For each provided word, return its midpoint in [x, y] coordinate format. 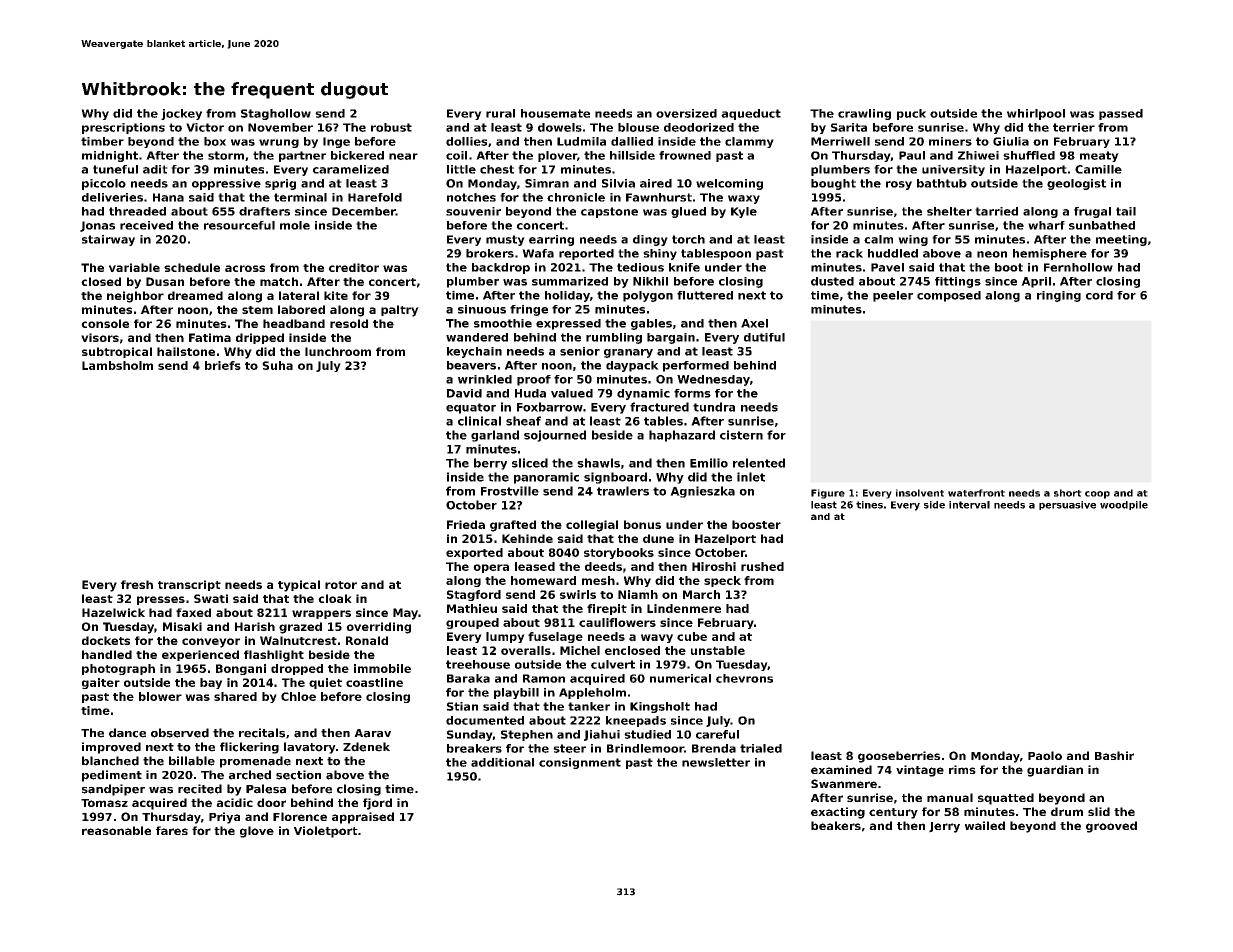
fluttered [705, 295]
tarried [996, 211]
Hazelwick [113, 612]
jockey [181, 114]
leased [535, 566]
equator [471, 408]
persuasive [1067, 505]
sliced [530, 463]
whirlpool [1036, 114]
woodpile [1124, 505]
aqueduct [751, 114]
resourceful [239, 225]
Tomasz [104, 803]
